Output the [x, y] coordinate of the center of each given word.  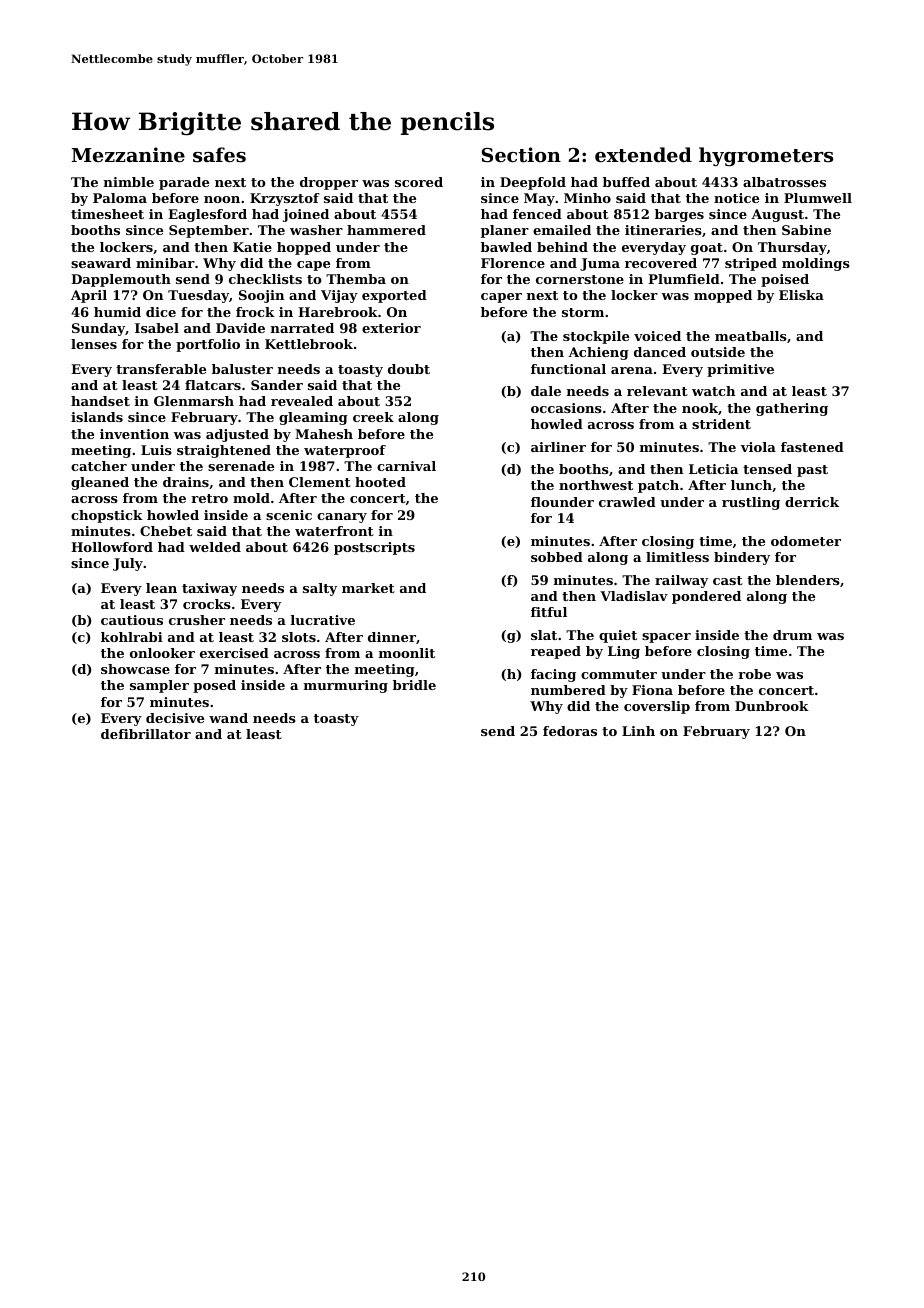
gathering [792, 409]
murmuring [346, 686]
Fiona [652, 690]
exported [394, 296]
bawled [506, 247]
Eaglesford [207, 215]
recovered [661, 263]
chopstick [107, 516]
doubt [409, 369]
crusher [197, 620]
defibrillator [146, 734]
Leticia [713, 469]
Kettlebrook [309, 344]
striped [751, 264]
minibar [165, 263]
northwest [596, 485]
